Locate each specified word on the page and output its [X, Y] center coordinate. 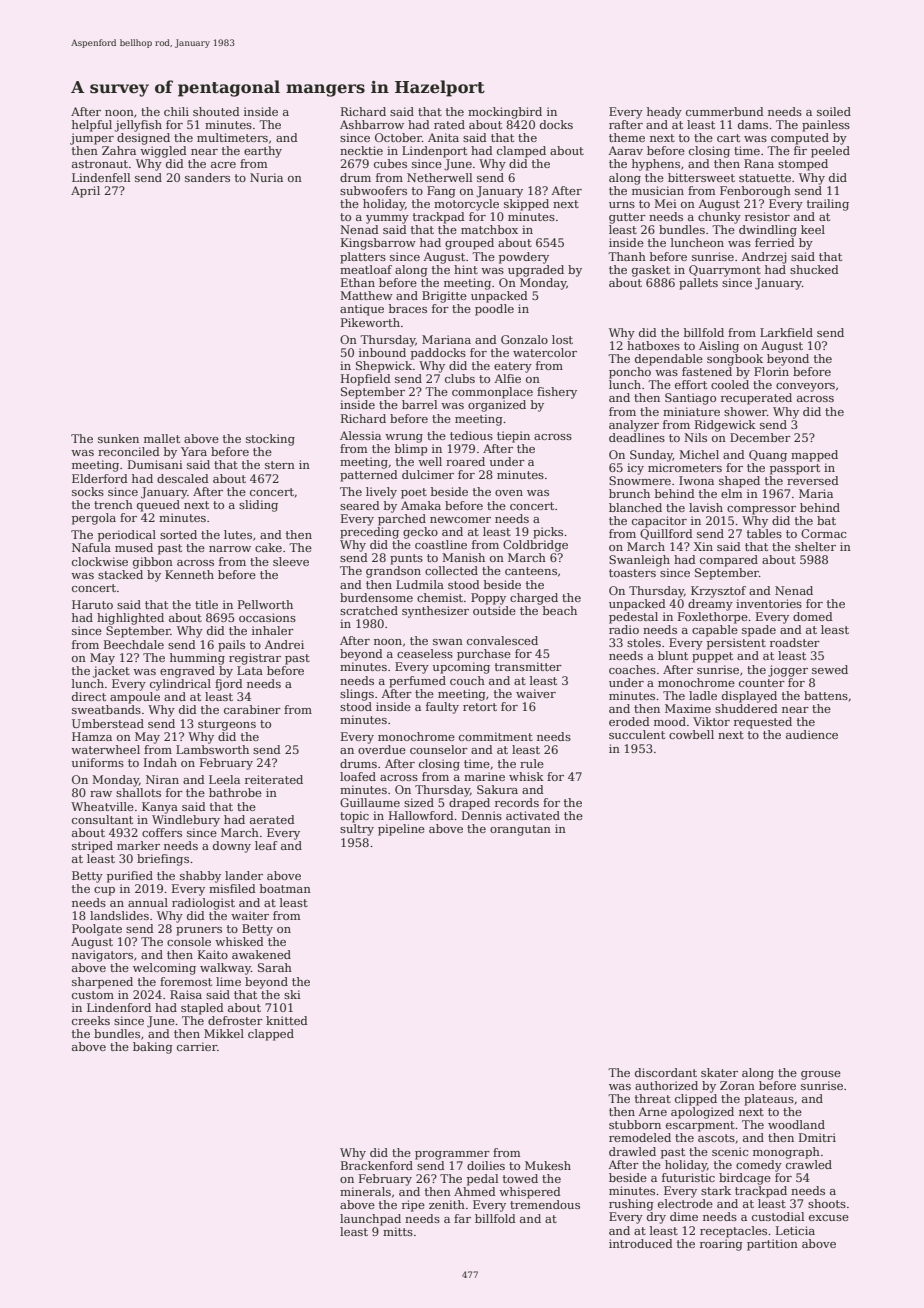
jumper [92, 139]
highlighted [130, 619]
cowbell [691, 734]
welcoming [164, 969]
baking [153, 1048]
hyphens [656, 165]
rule [532, 763]
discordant [666, 1072]
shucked [814, 269]
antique [362, 310]
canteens [531, 571]
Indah [160, 762]
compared [729, 561]
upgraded [536, 271]
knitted [287, 1020]
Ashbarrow [372, 124]
